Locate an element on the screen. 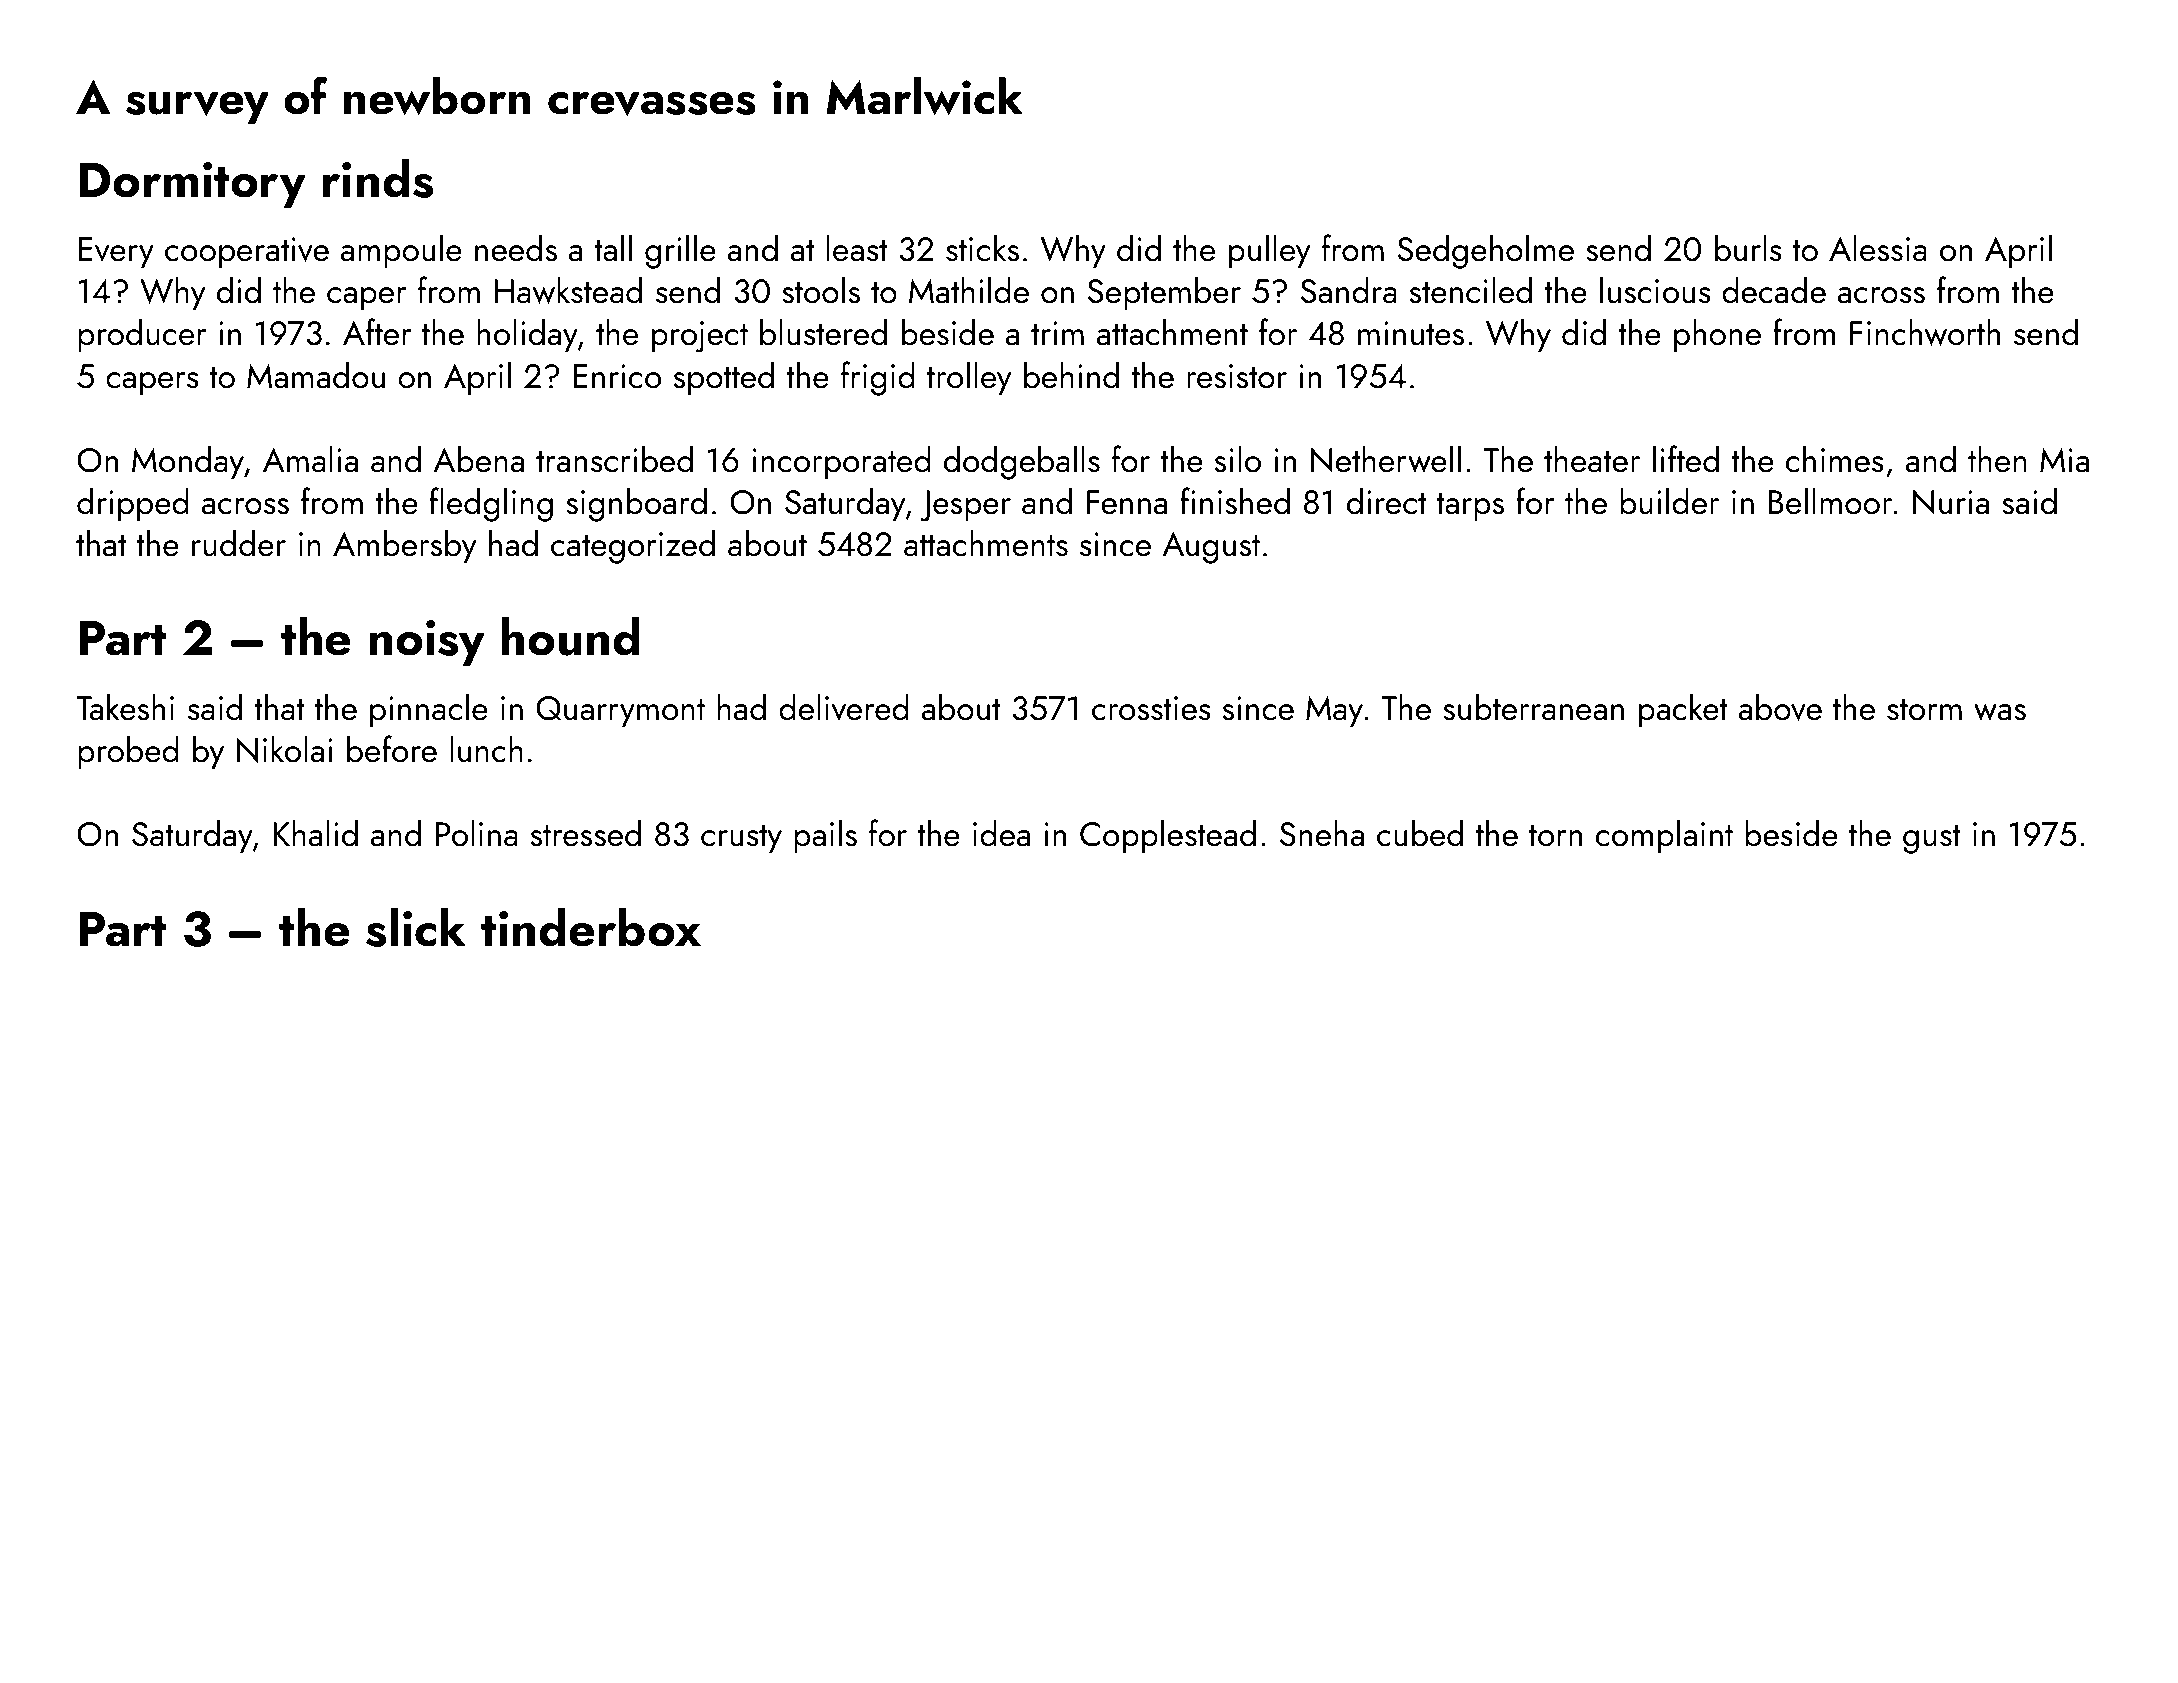 The height and width of the screenshot is (1683, 2178). Dormitory is located at coordinates (192, 185).
